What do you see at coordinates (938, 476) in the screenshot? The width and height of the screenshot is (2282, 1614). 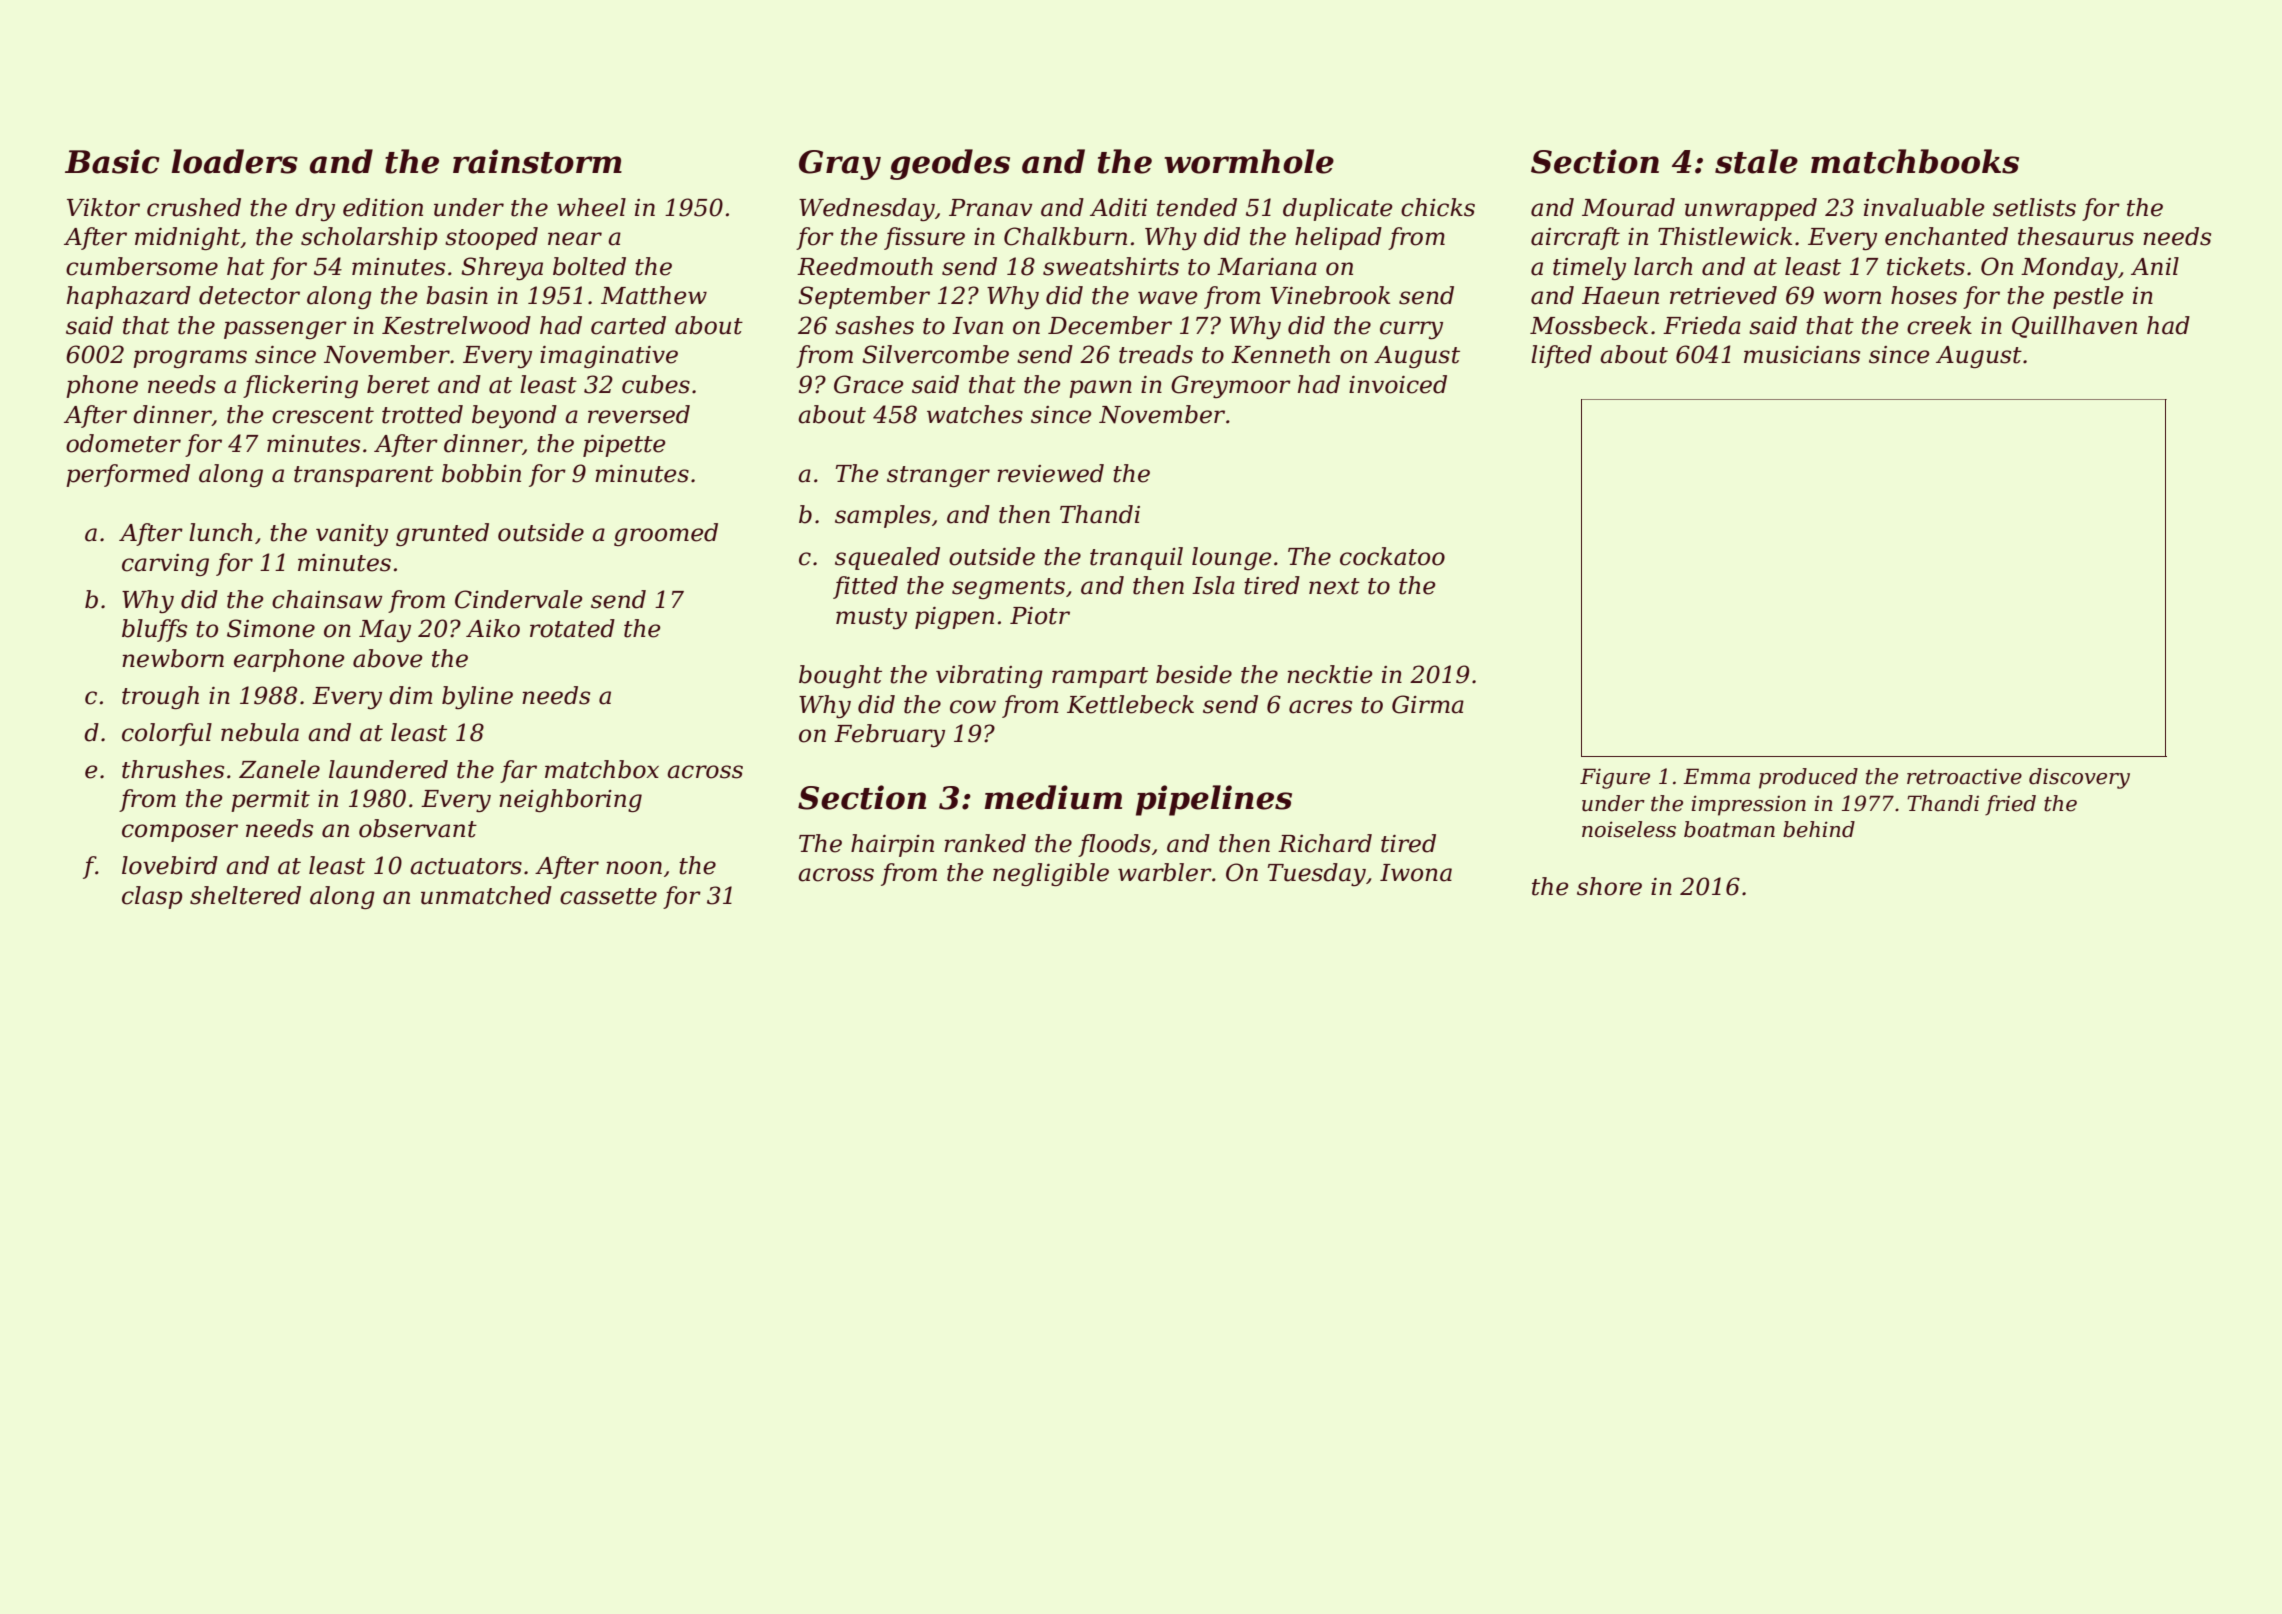 I see `stranger` at bounding box center [938, 476].
